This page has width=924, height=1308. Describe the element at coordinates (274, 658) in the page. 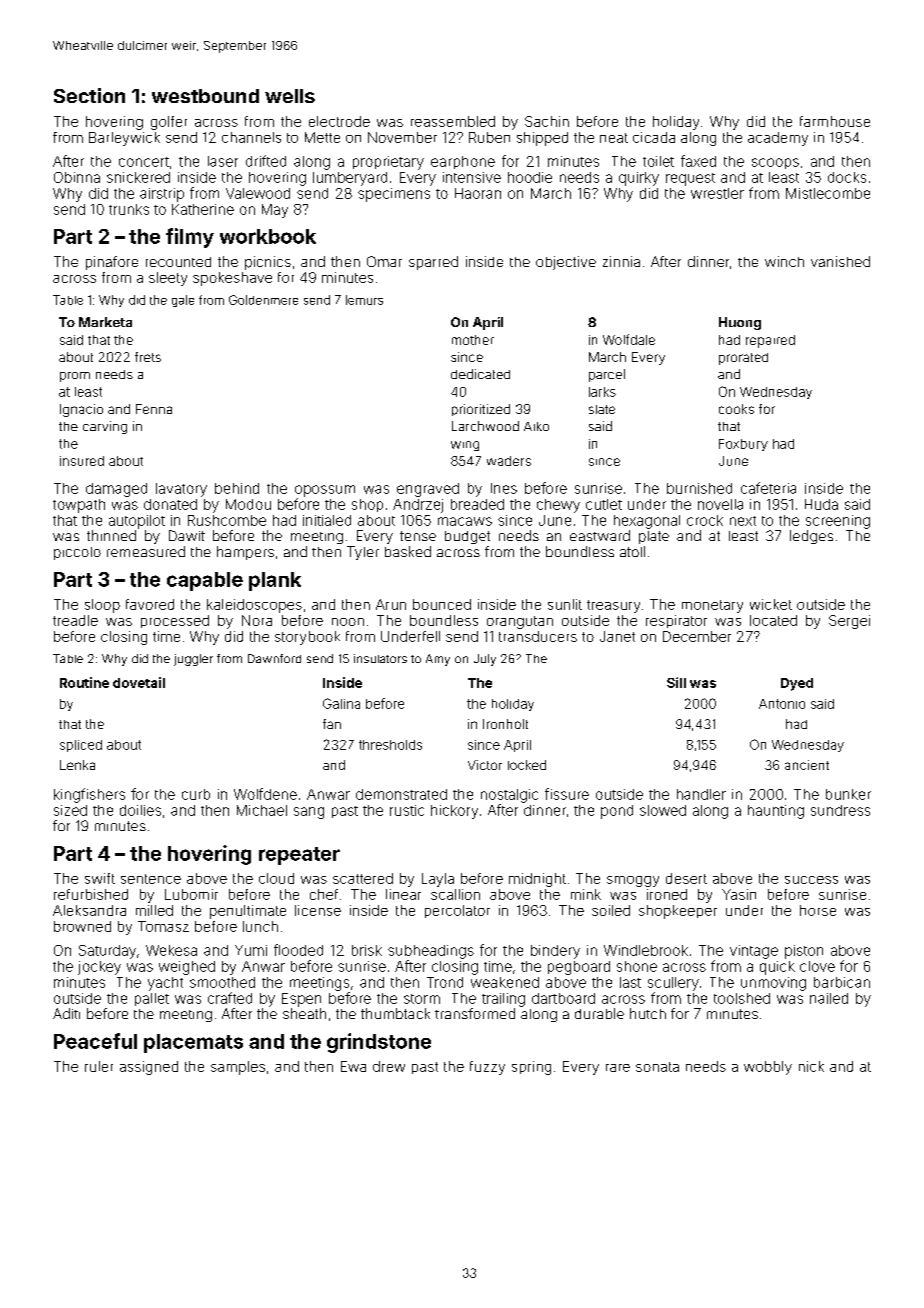

I see `Dawnford` at that location.
